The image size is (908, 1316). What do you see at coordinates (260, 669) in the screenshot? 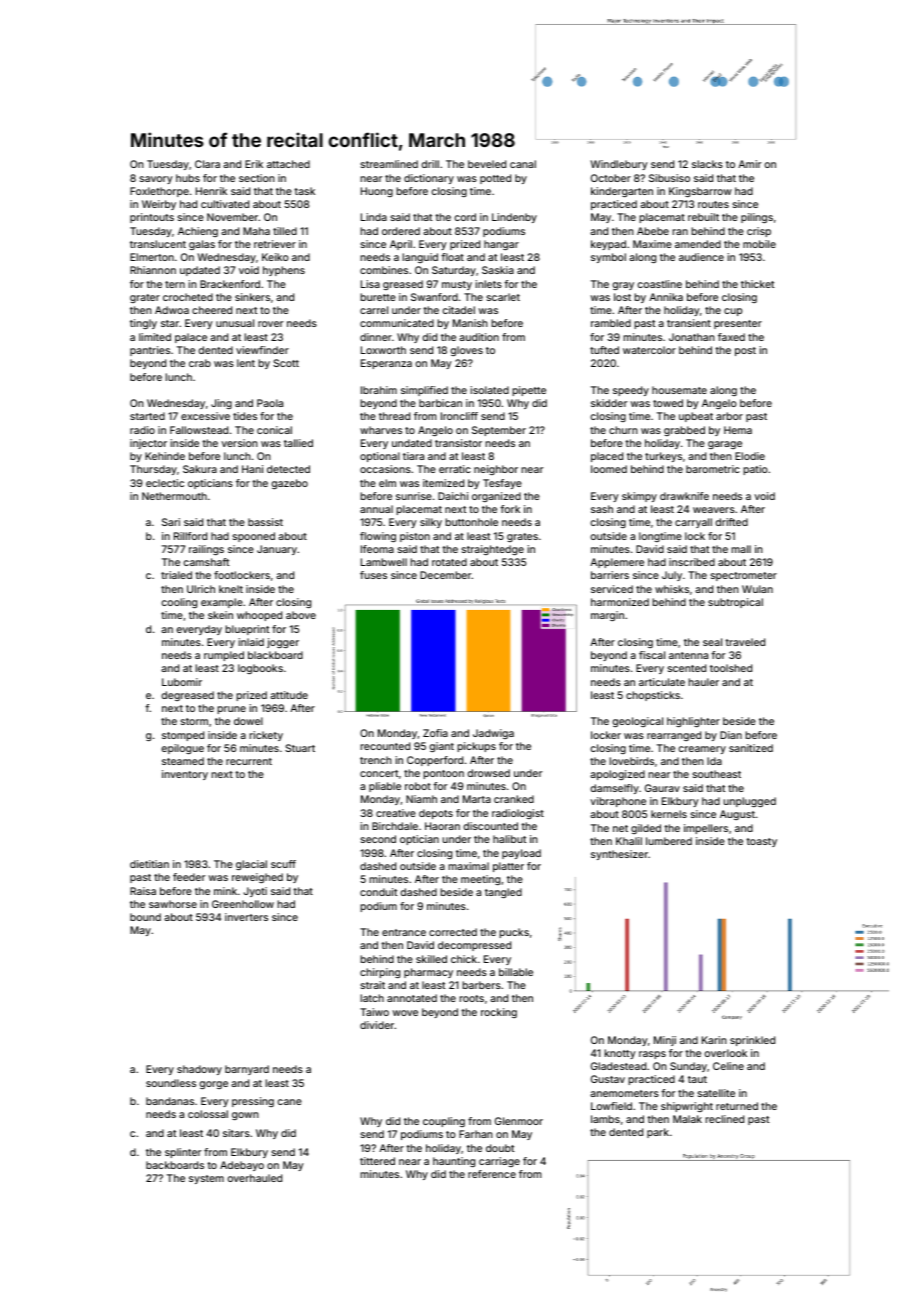
I see `logbooks` at bounding box center [260, 669].
